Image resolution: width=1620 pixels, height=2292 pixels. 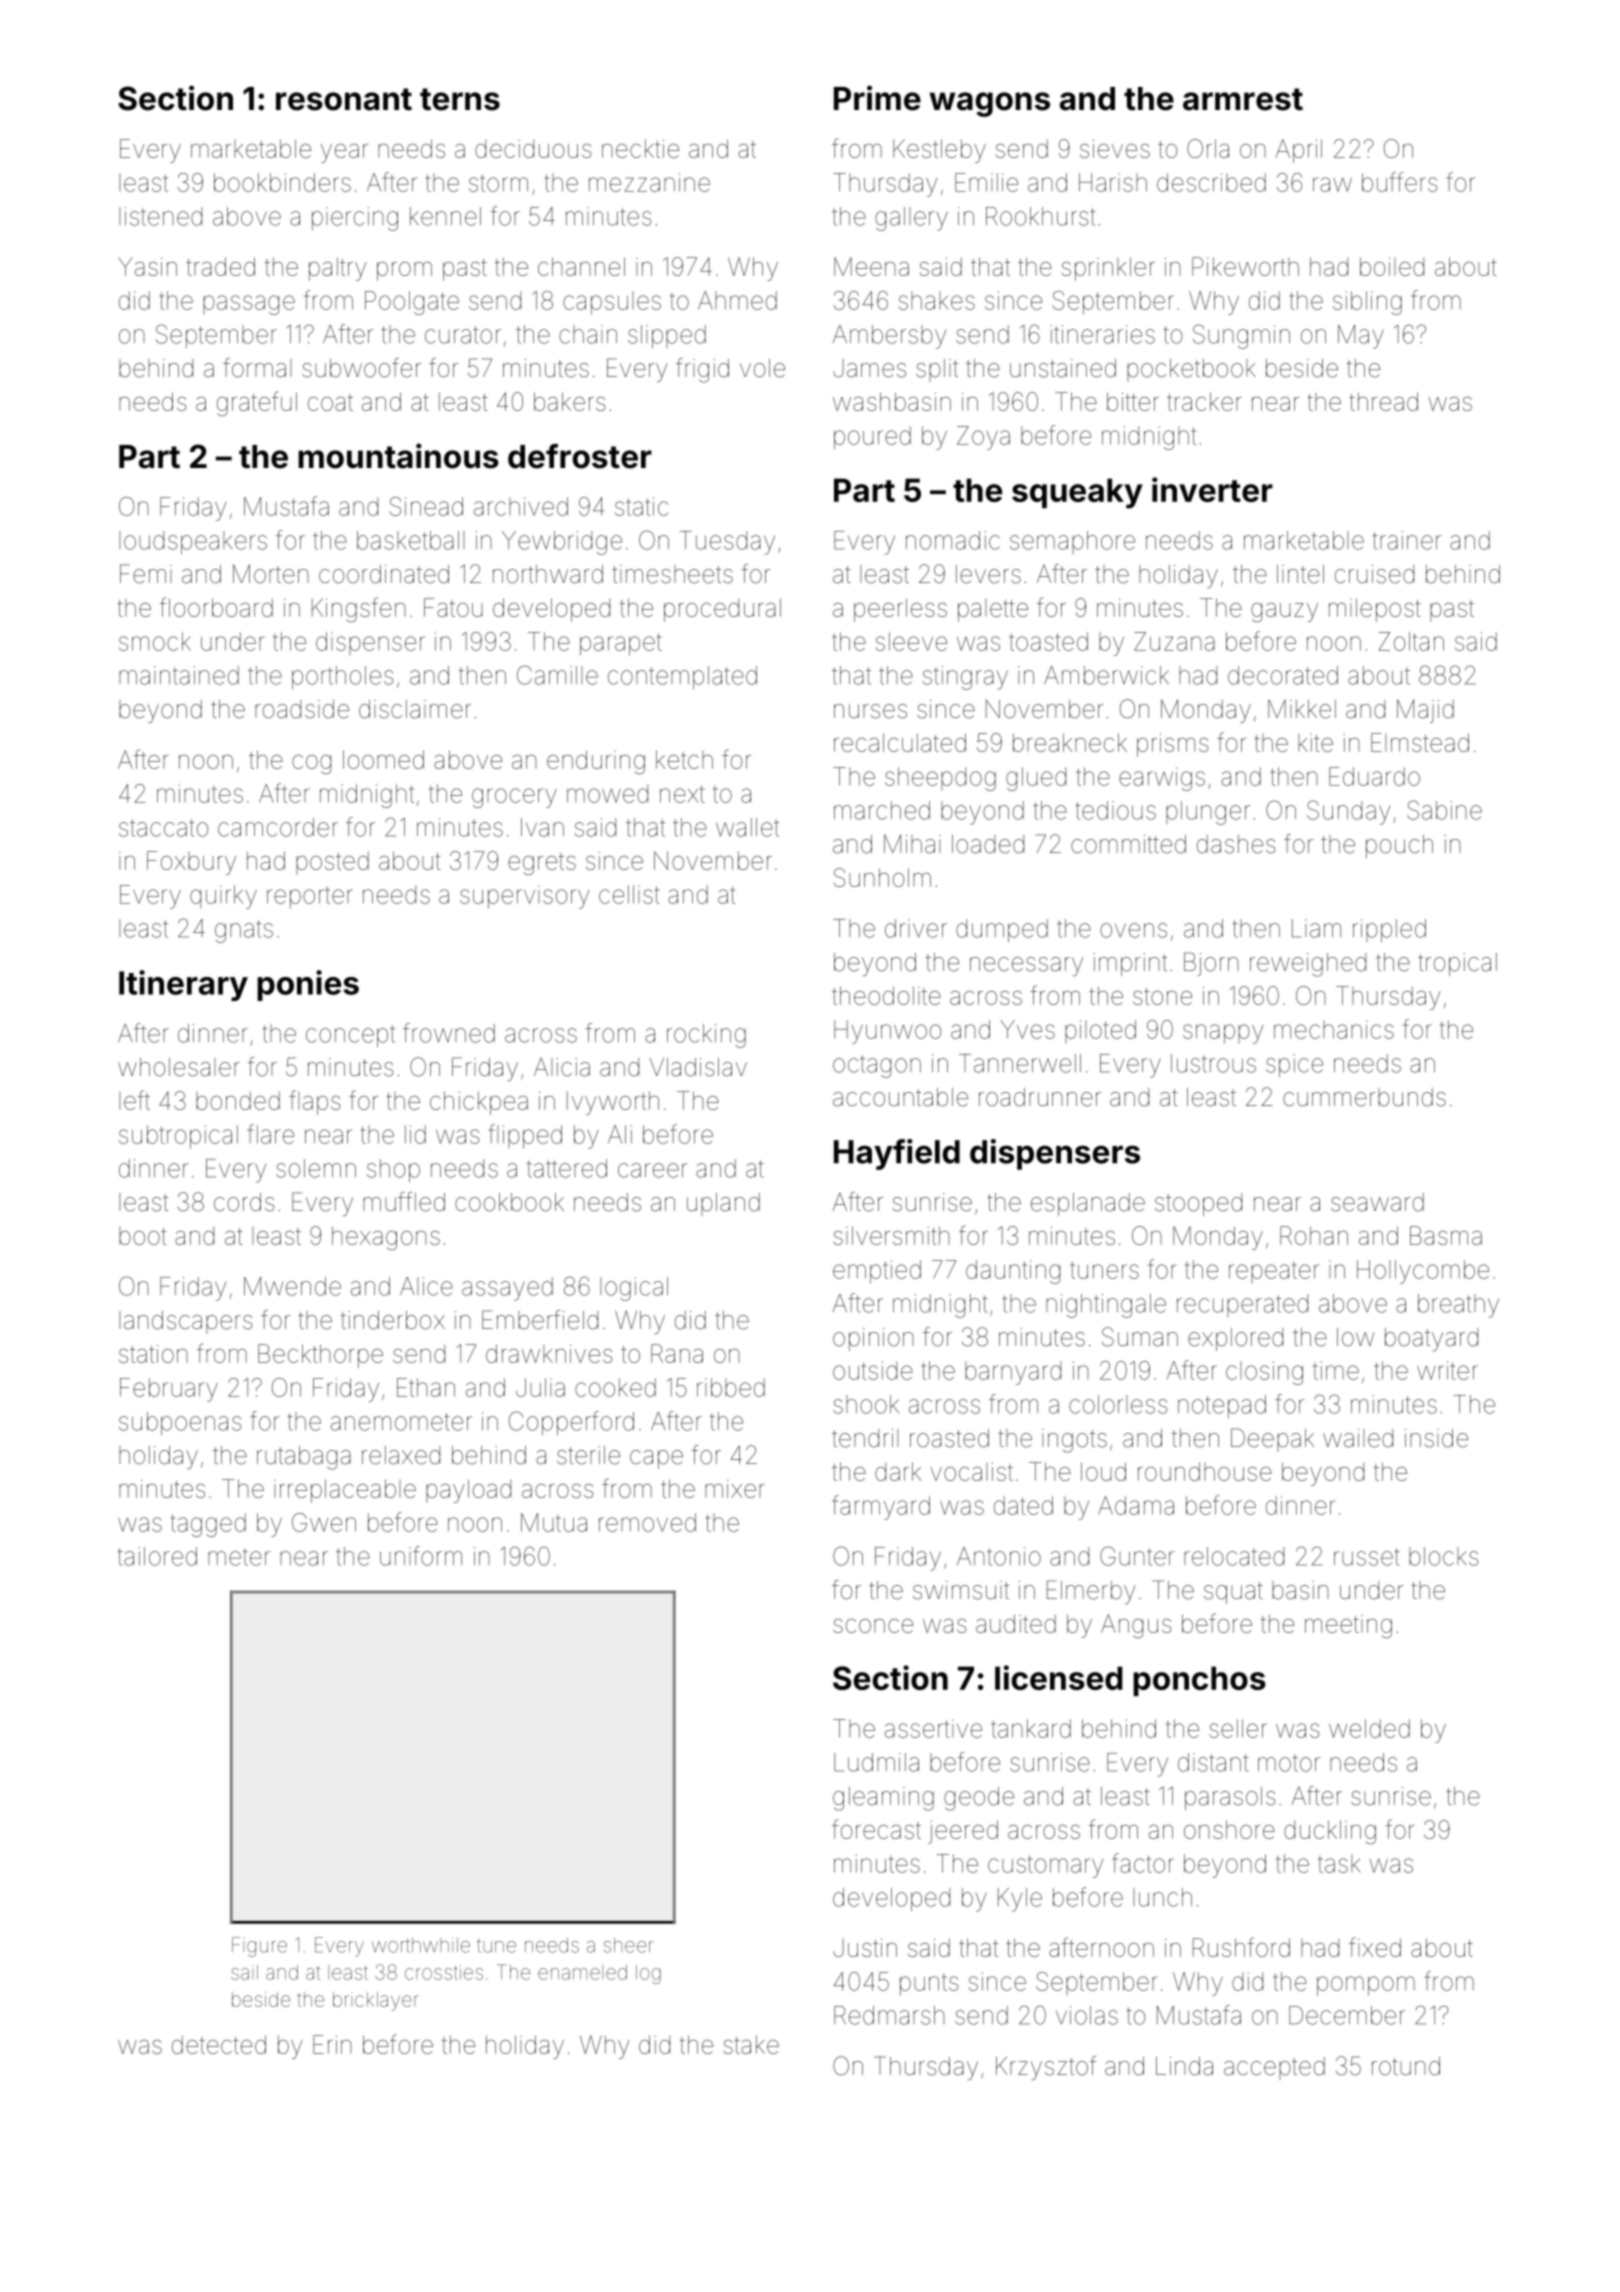 I want to click on boiled, so click(x=1392, y=266).
